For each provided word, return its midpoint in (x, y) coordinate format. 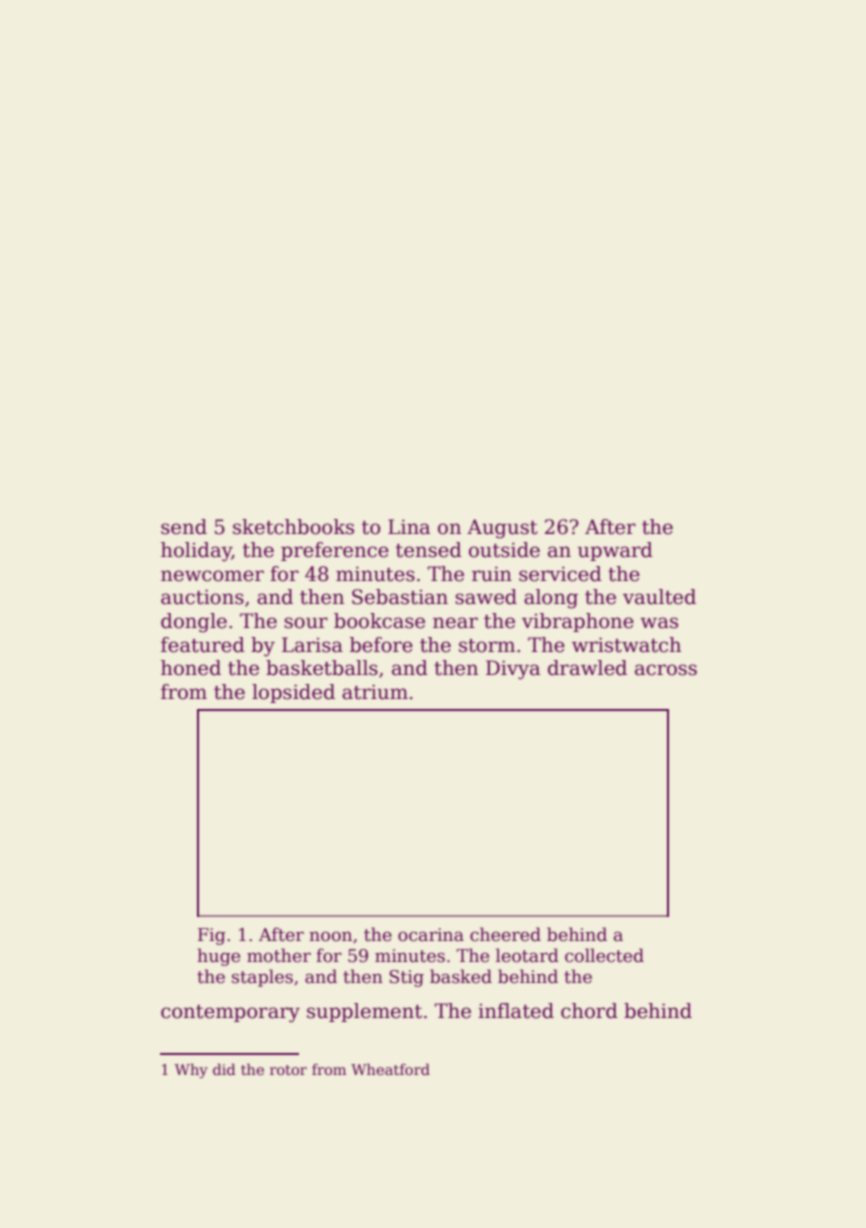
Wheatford (390, 1069)
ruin (492, 574)
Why (191, 1070)
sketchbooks (293, 527)
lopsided (293, 693)
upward (615, 551)
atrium (375, 692)
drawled (587, 668)
